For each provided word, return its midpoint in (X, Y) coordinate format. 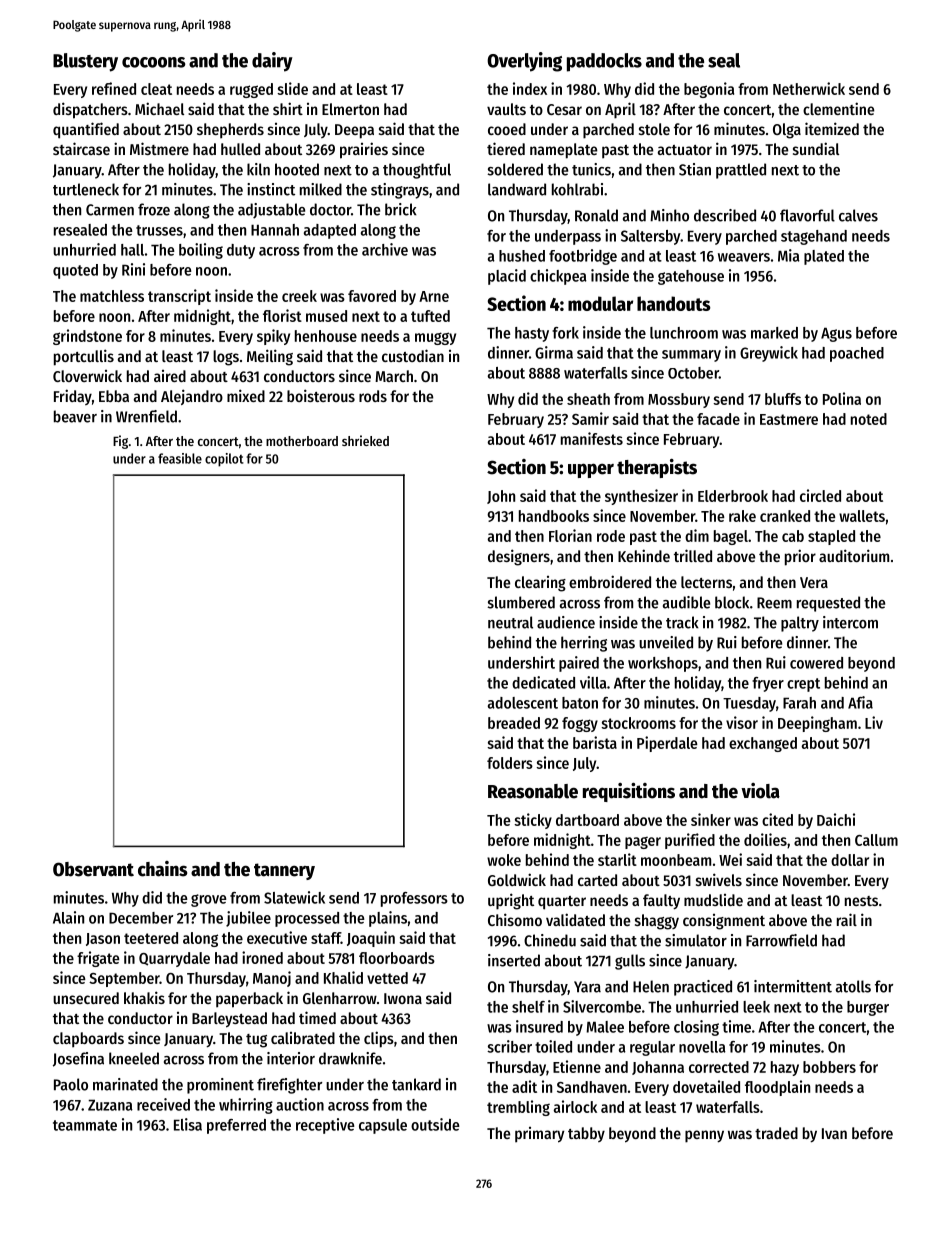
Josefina (78, 1059)
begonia (709, 90)
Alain (68, 917)
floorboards (397, 958)
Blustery (85, 62)
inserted (514, 960)
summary (691, 356)
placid (507, 277)
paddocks (604, 62)
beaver (75, 416)
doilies (765, 839)
